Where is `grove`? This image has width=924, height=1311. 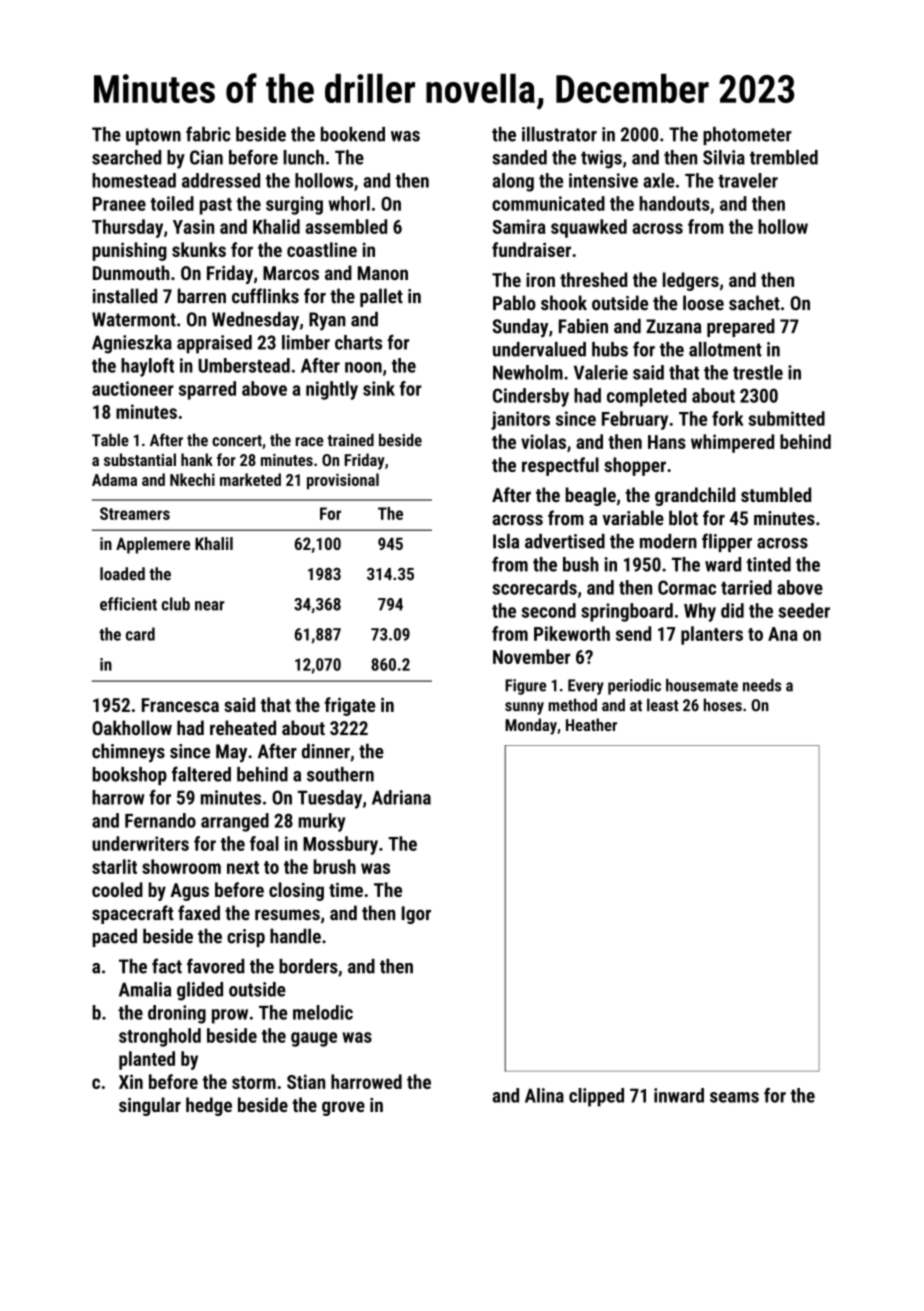 grove is located at coordinates (343, 1108).
